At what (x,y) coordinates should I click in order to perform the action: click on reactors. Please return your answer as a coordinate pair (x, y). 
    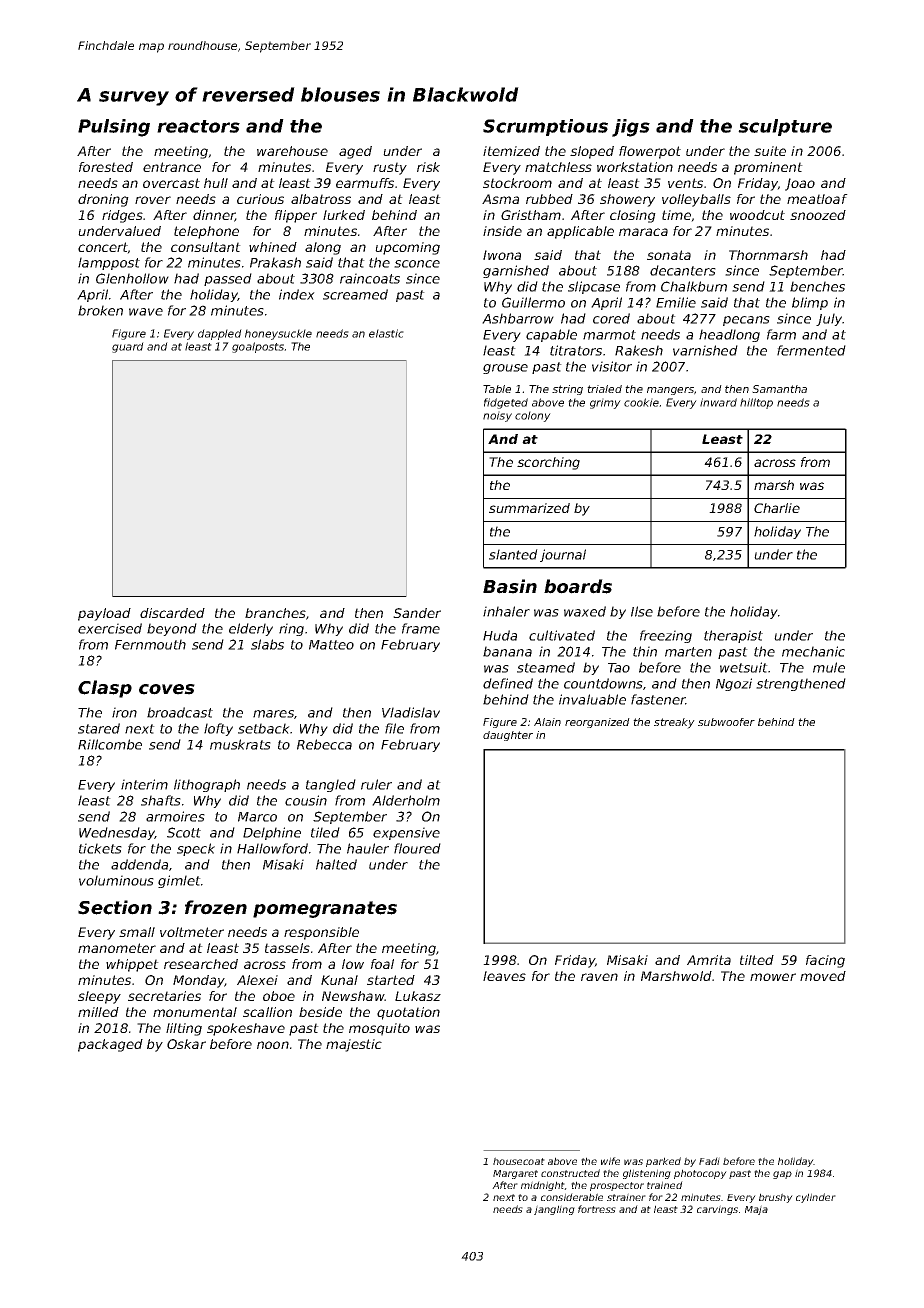
    Looking at the image, I should click on (198, 126).
